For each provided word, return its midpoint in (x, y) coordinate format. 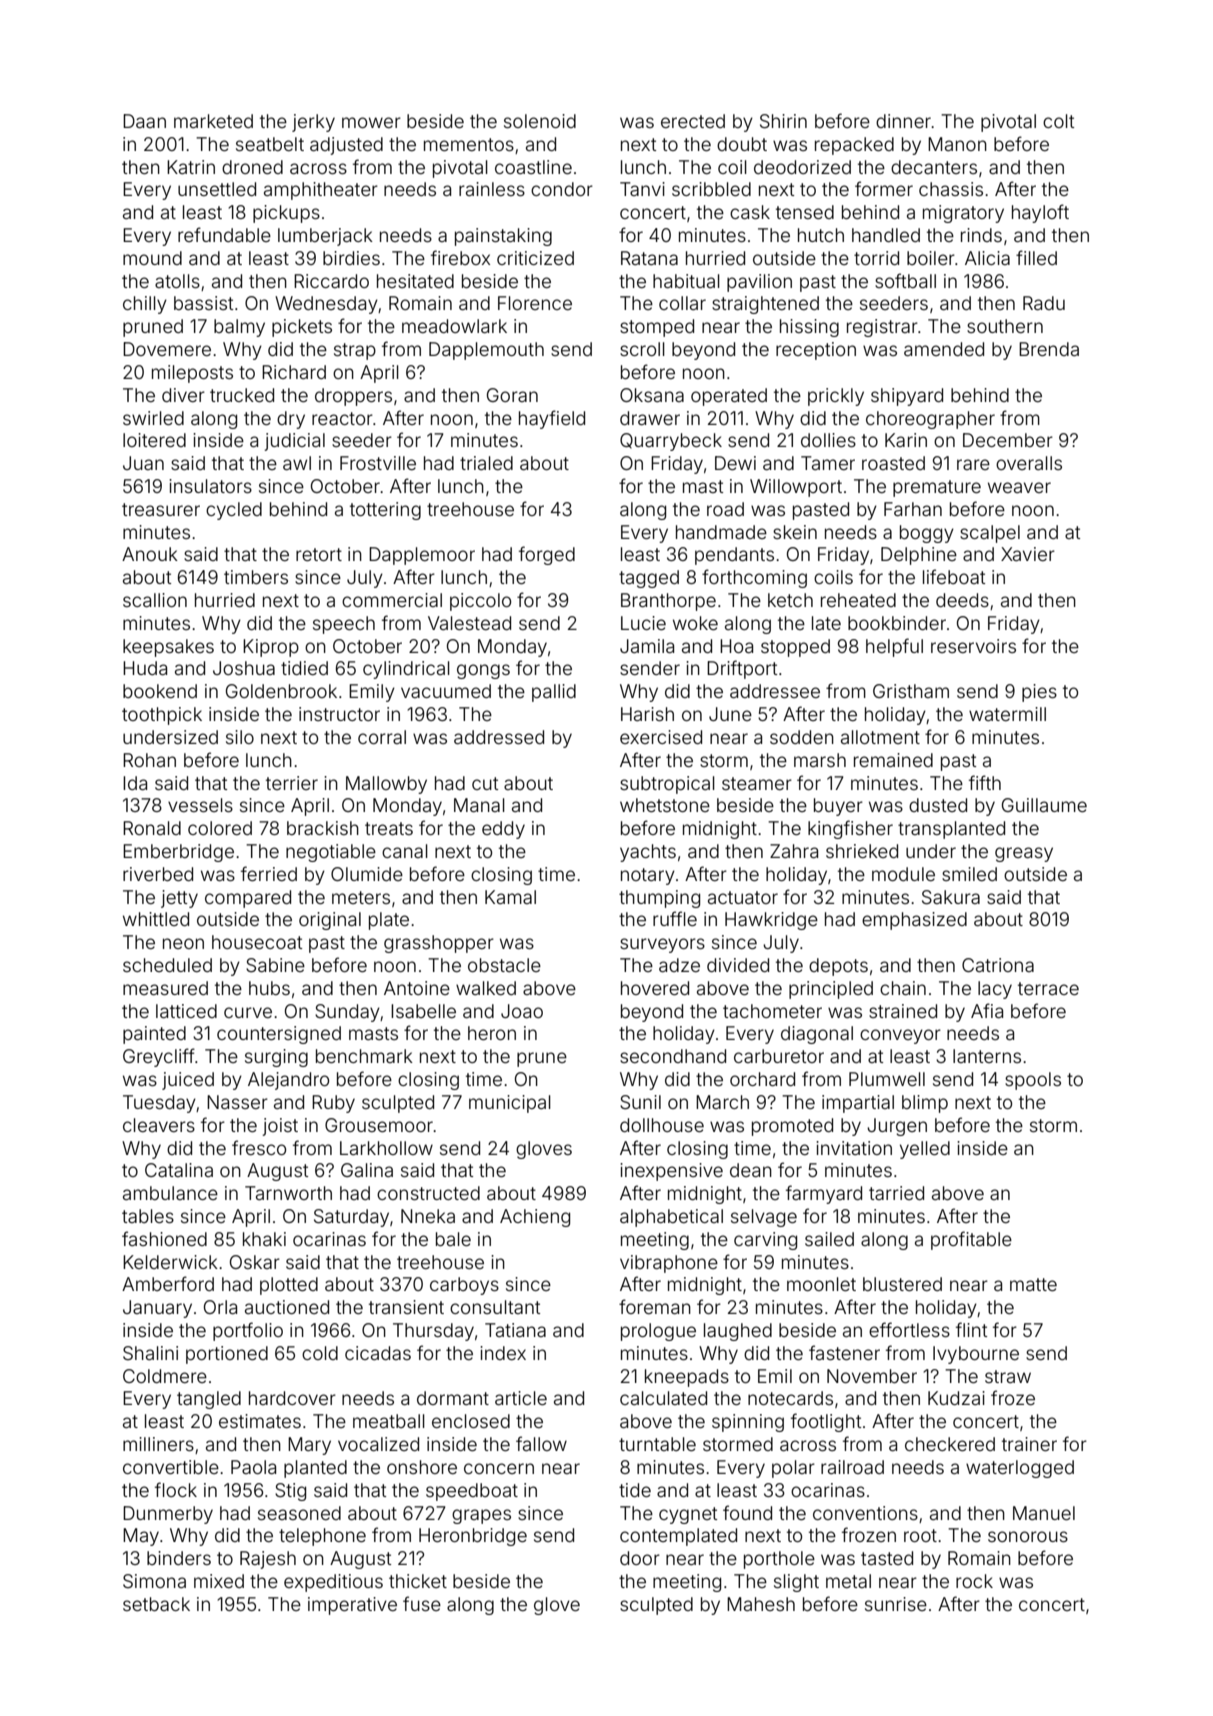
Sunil (640, 1102)
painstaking (503, 237)
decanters (934, 167)
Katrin (191, 167)
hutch (821, 235)
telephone (322, 1537)
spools (1033, 1081)
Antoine (417, 988)
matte (1033, 1284)
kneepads (687, 1378)
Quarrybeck (671, 442)
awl (297, 463)
